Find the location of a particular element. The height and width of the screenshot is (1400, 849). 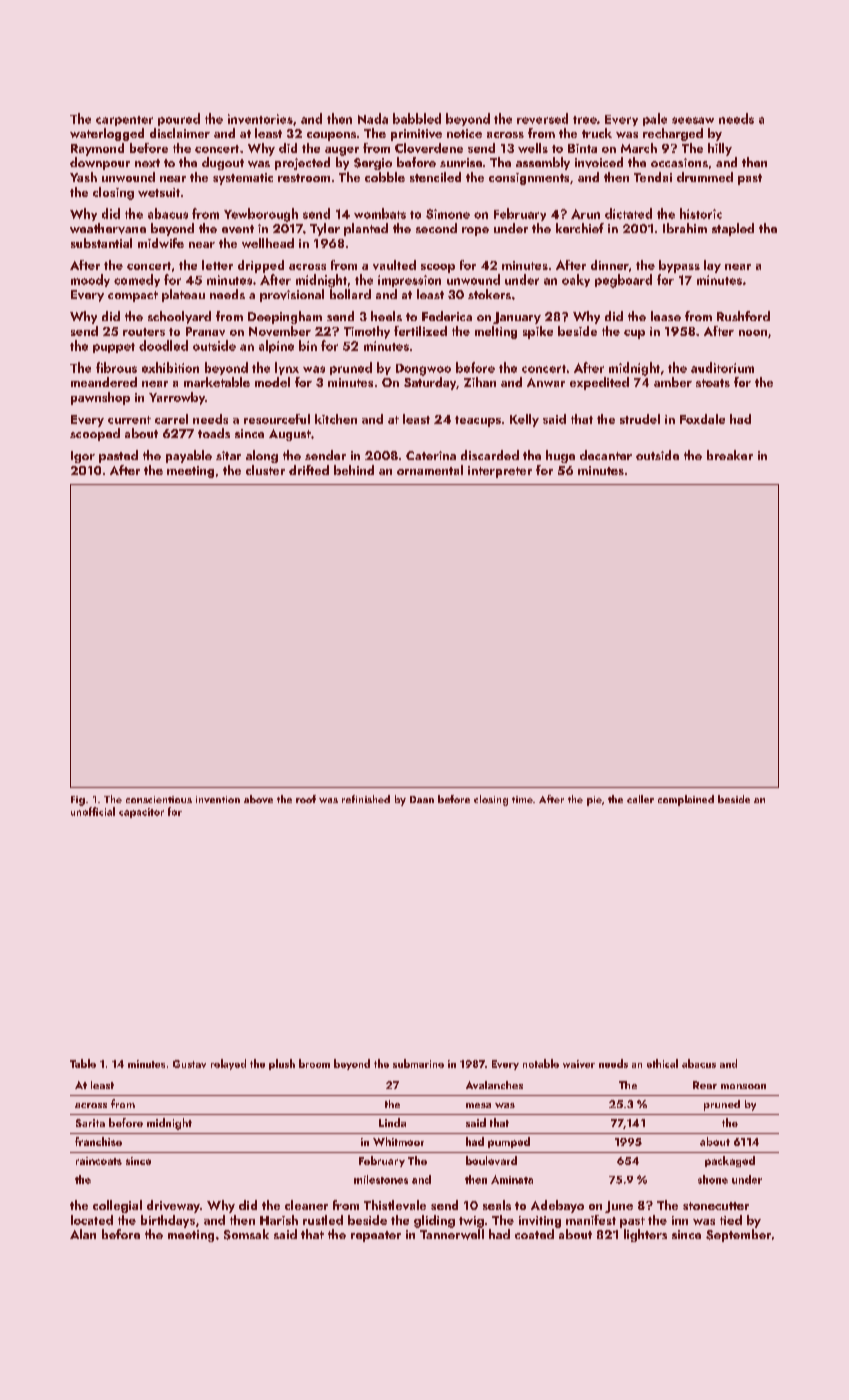

cluster is located at coordinates (265, 470).
